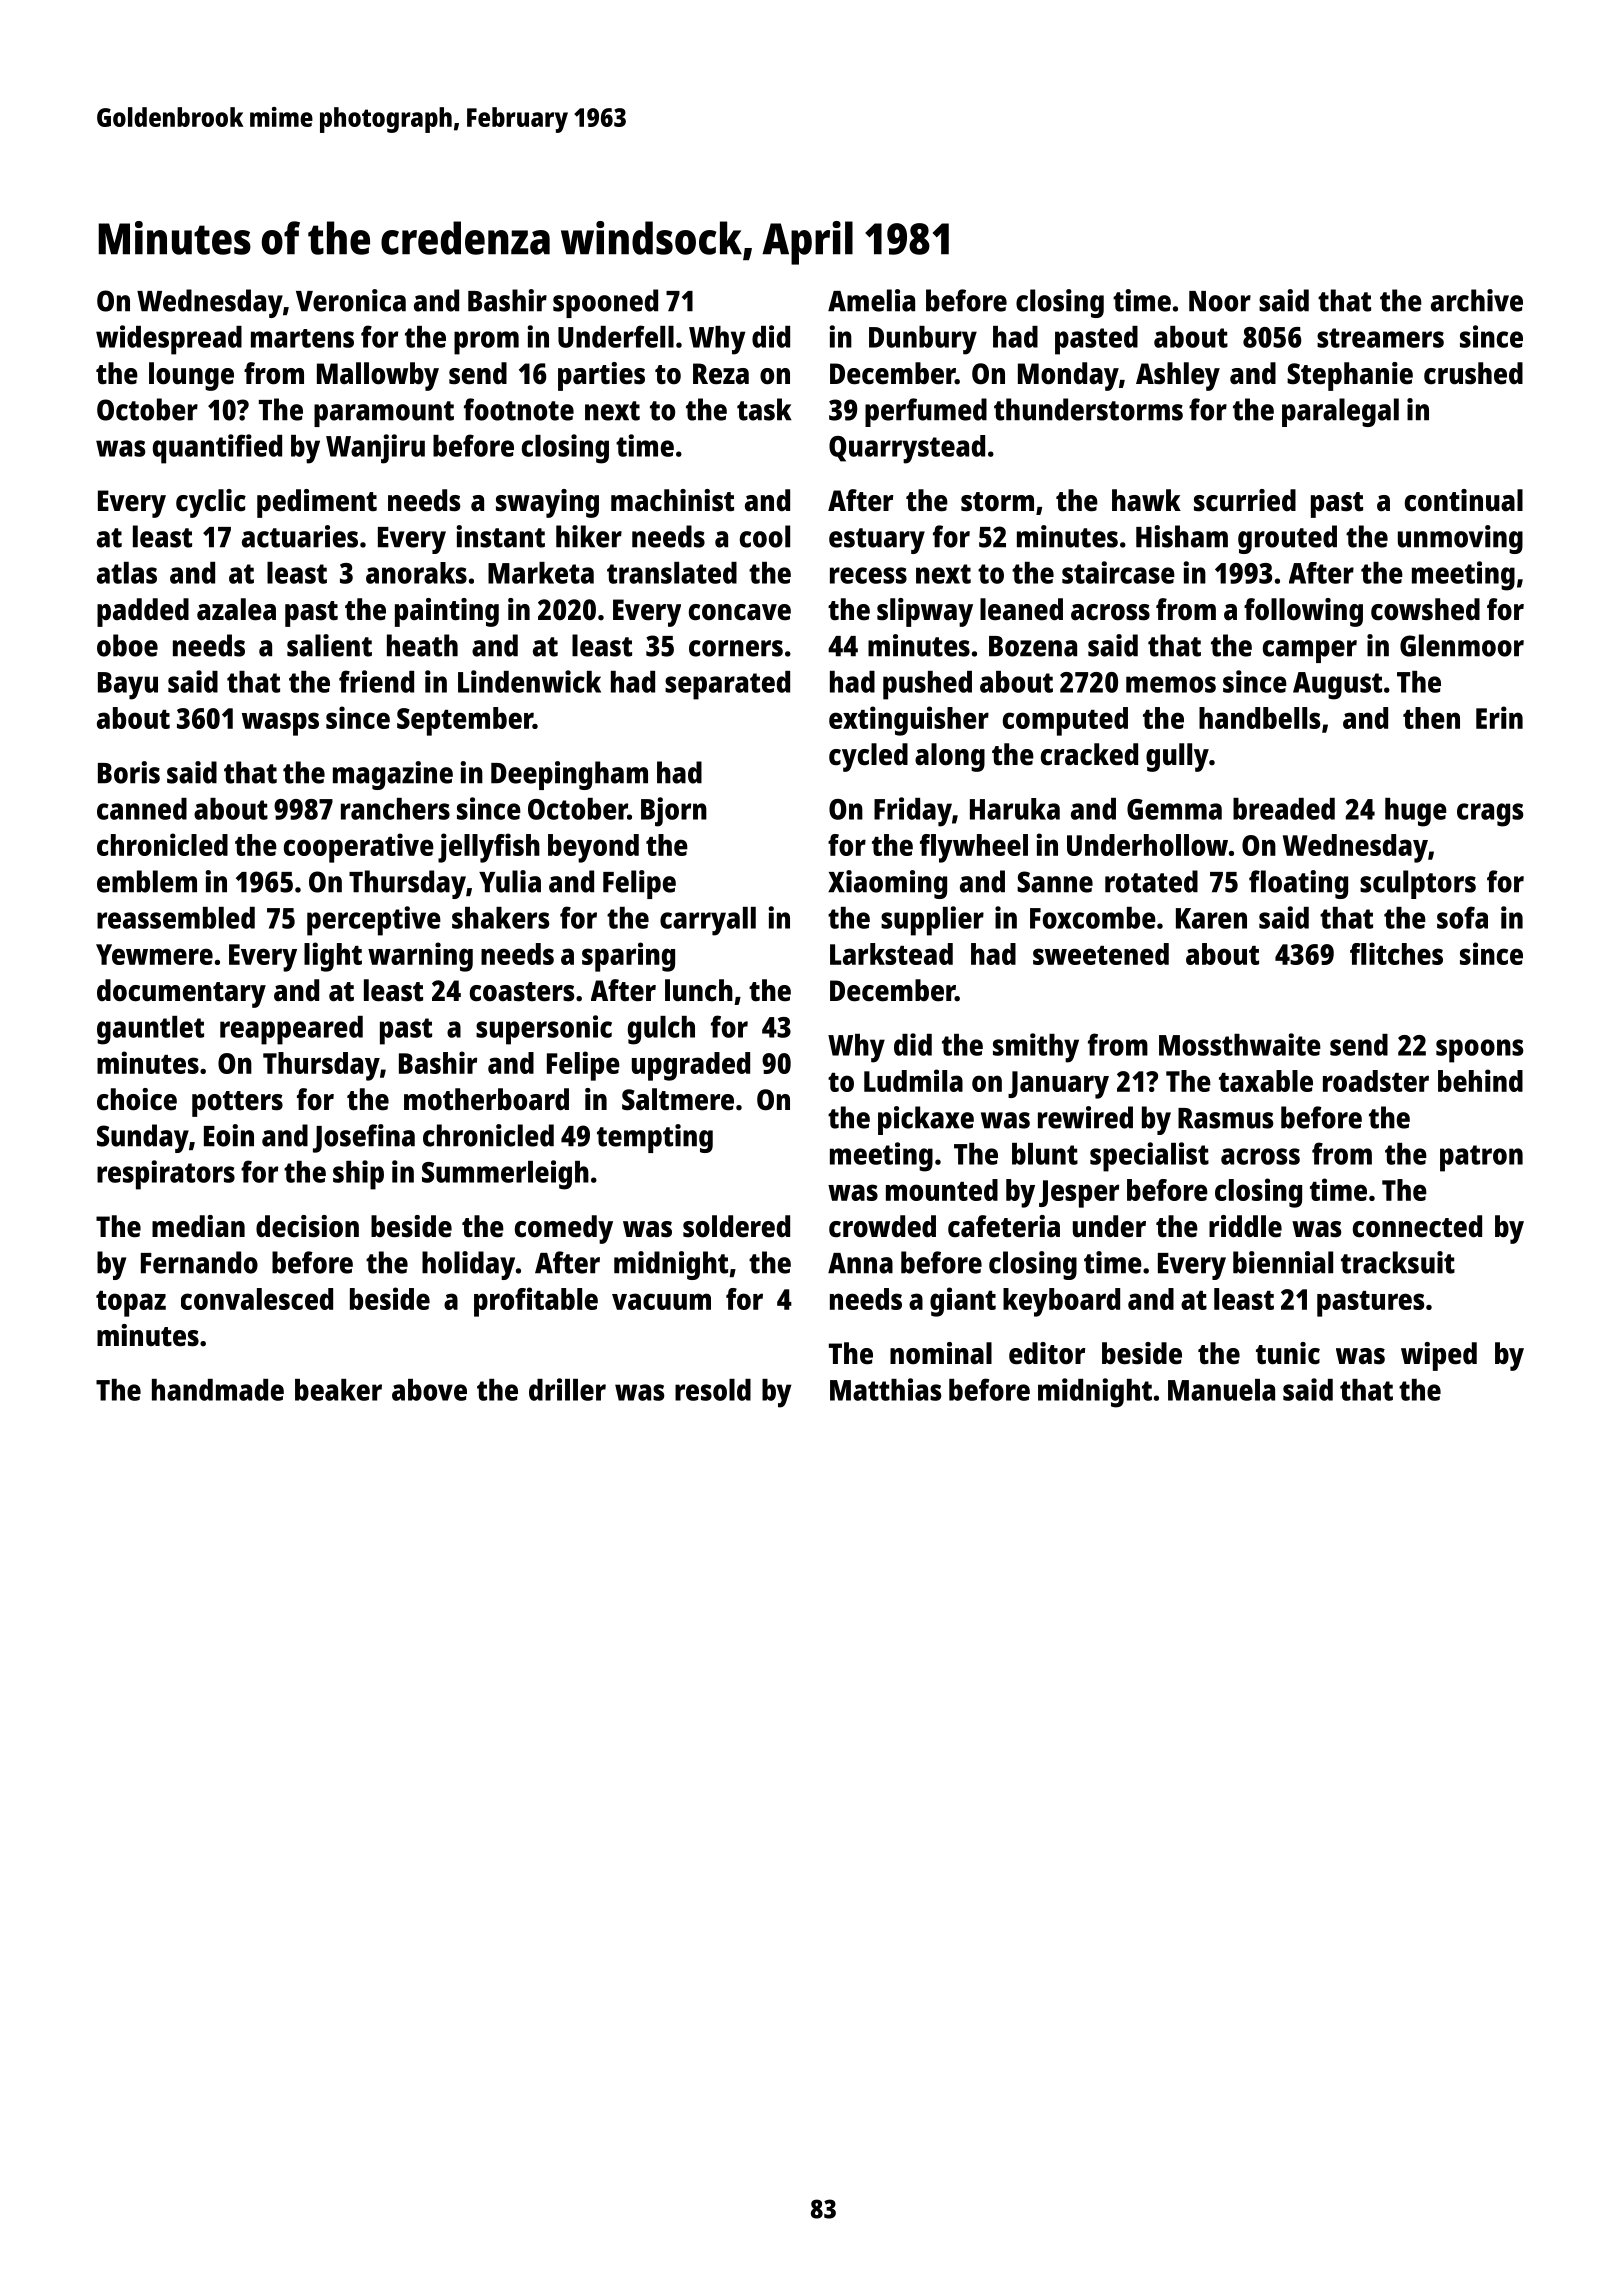  I want to click on wasps, so click(280, 724).
